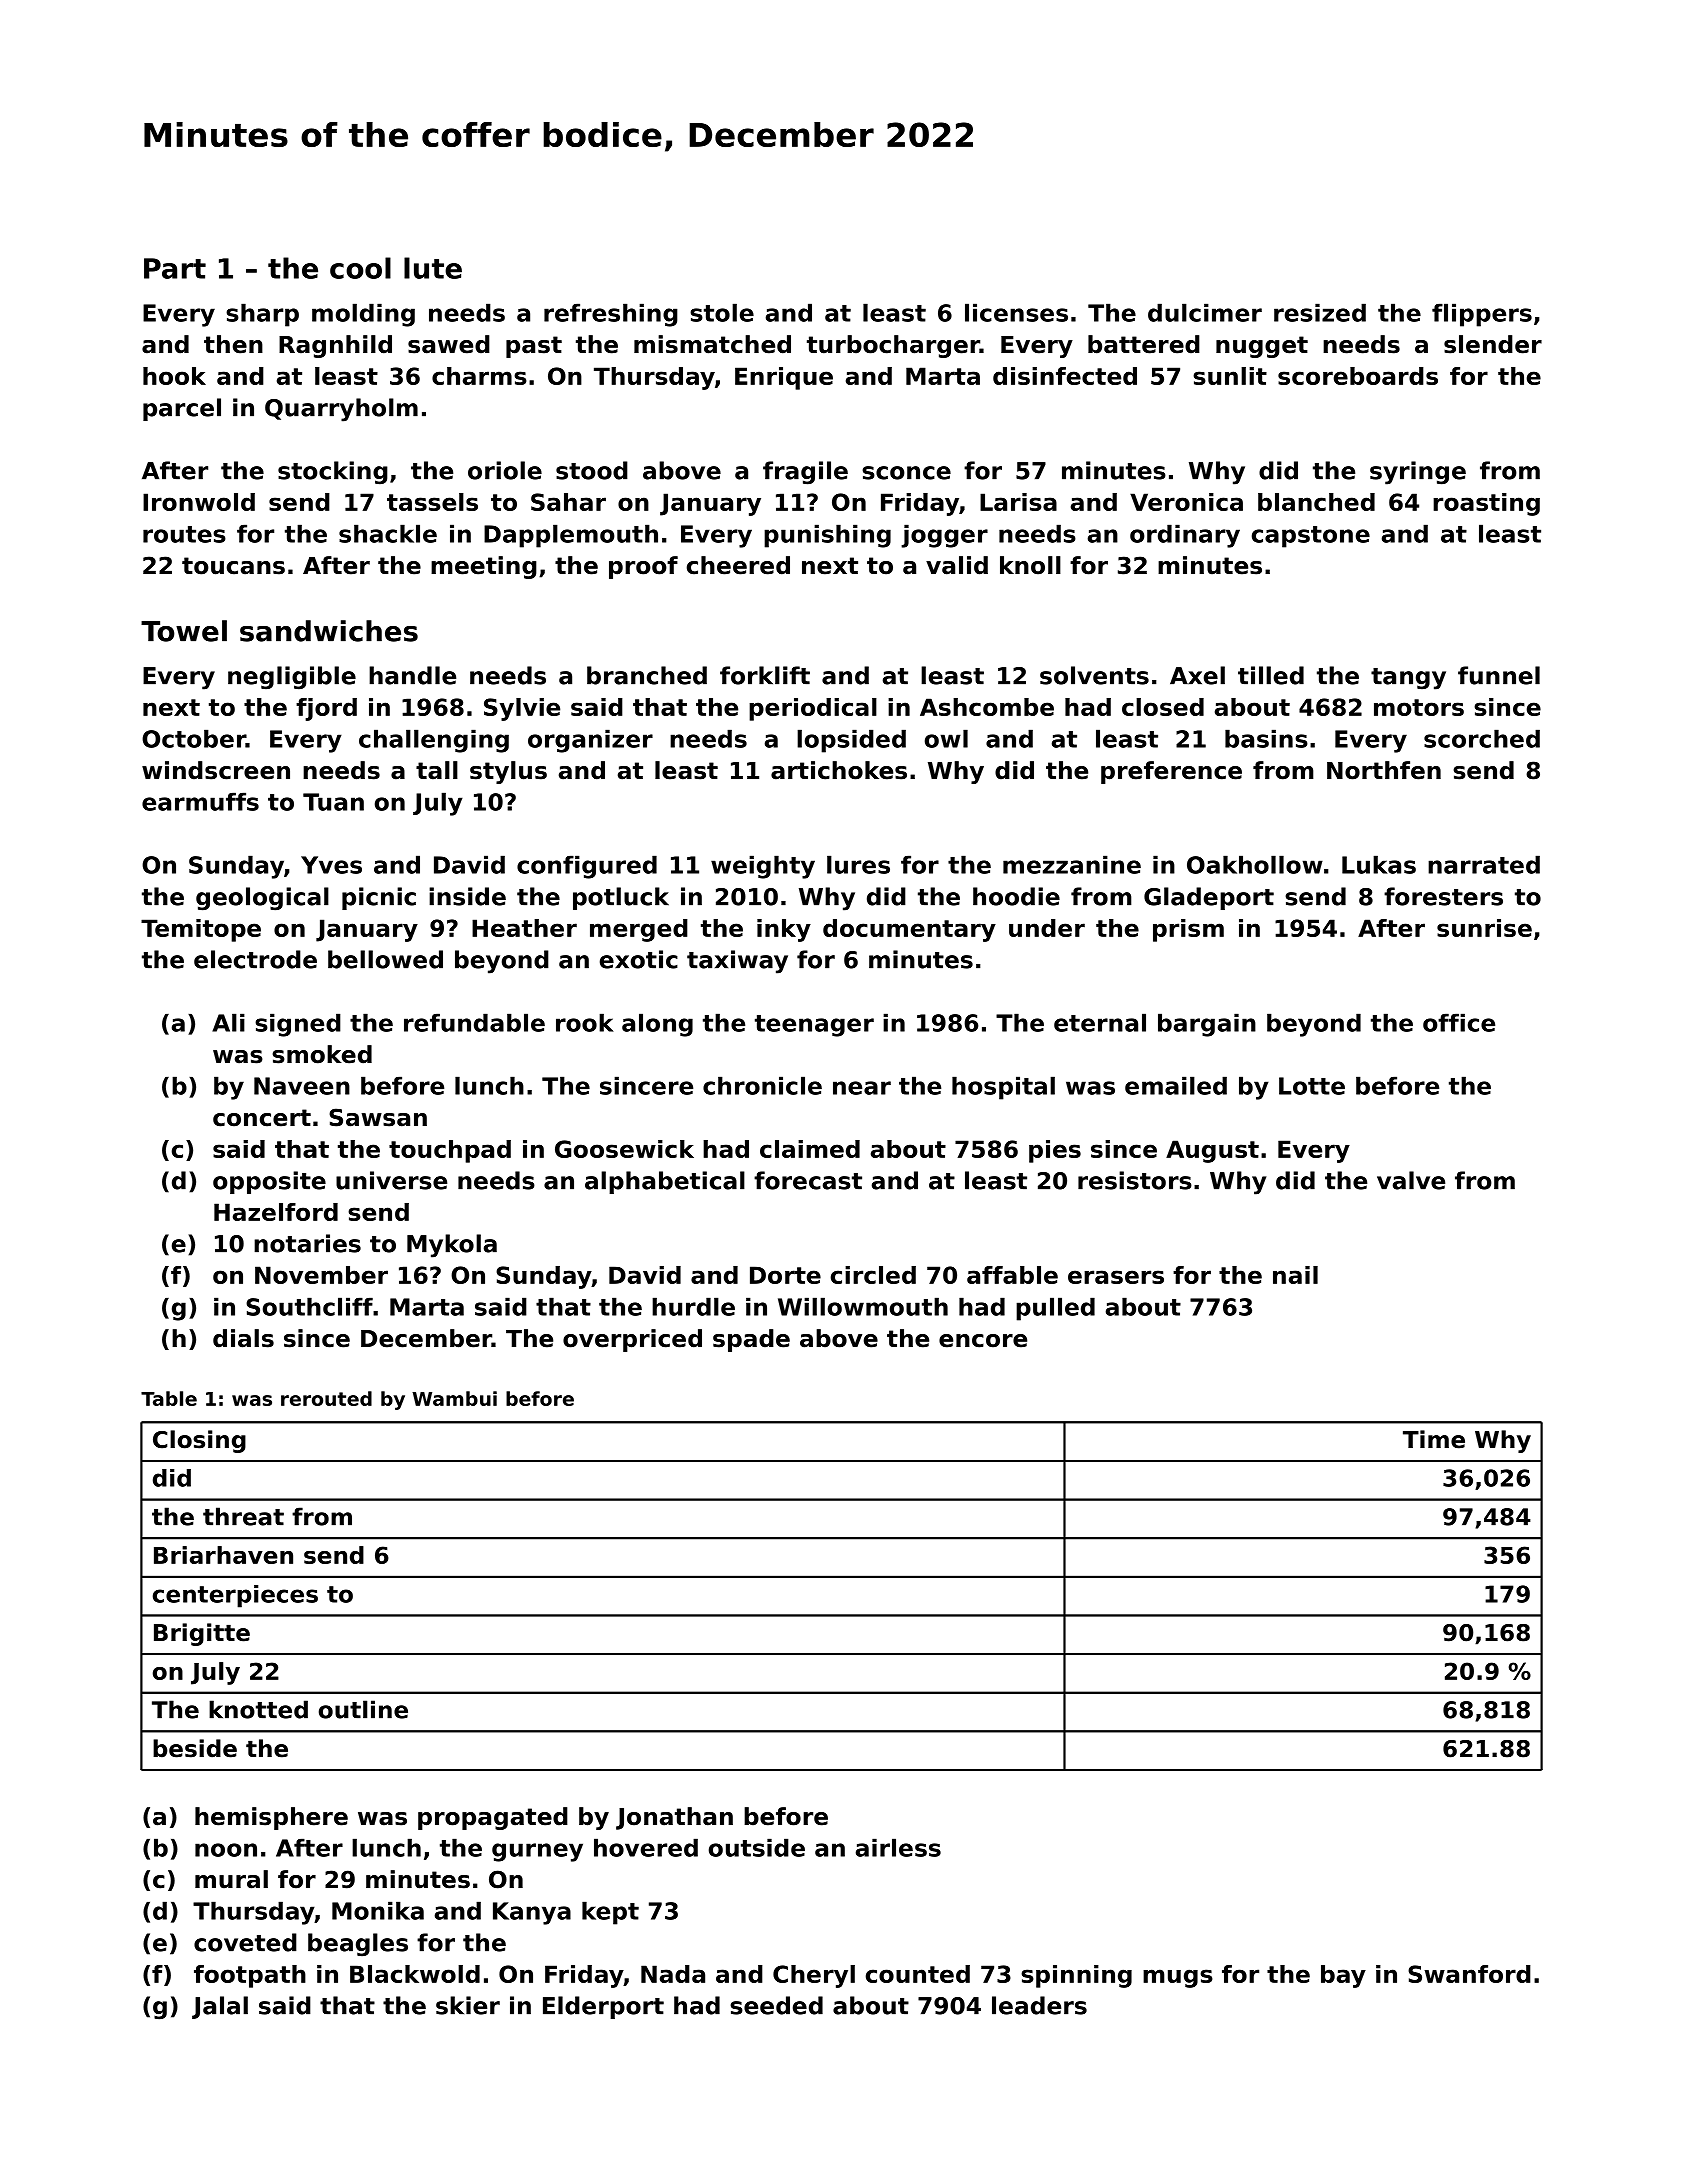 The image size is (1683, 2178). Describe the element at coordinates (175, 268) in the page. I see `Part` at that location.
